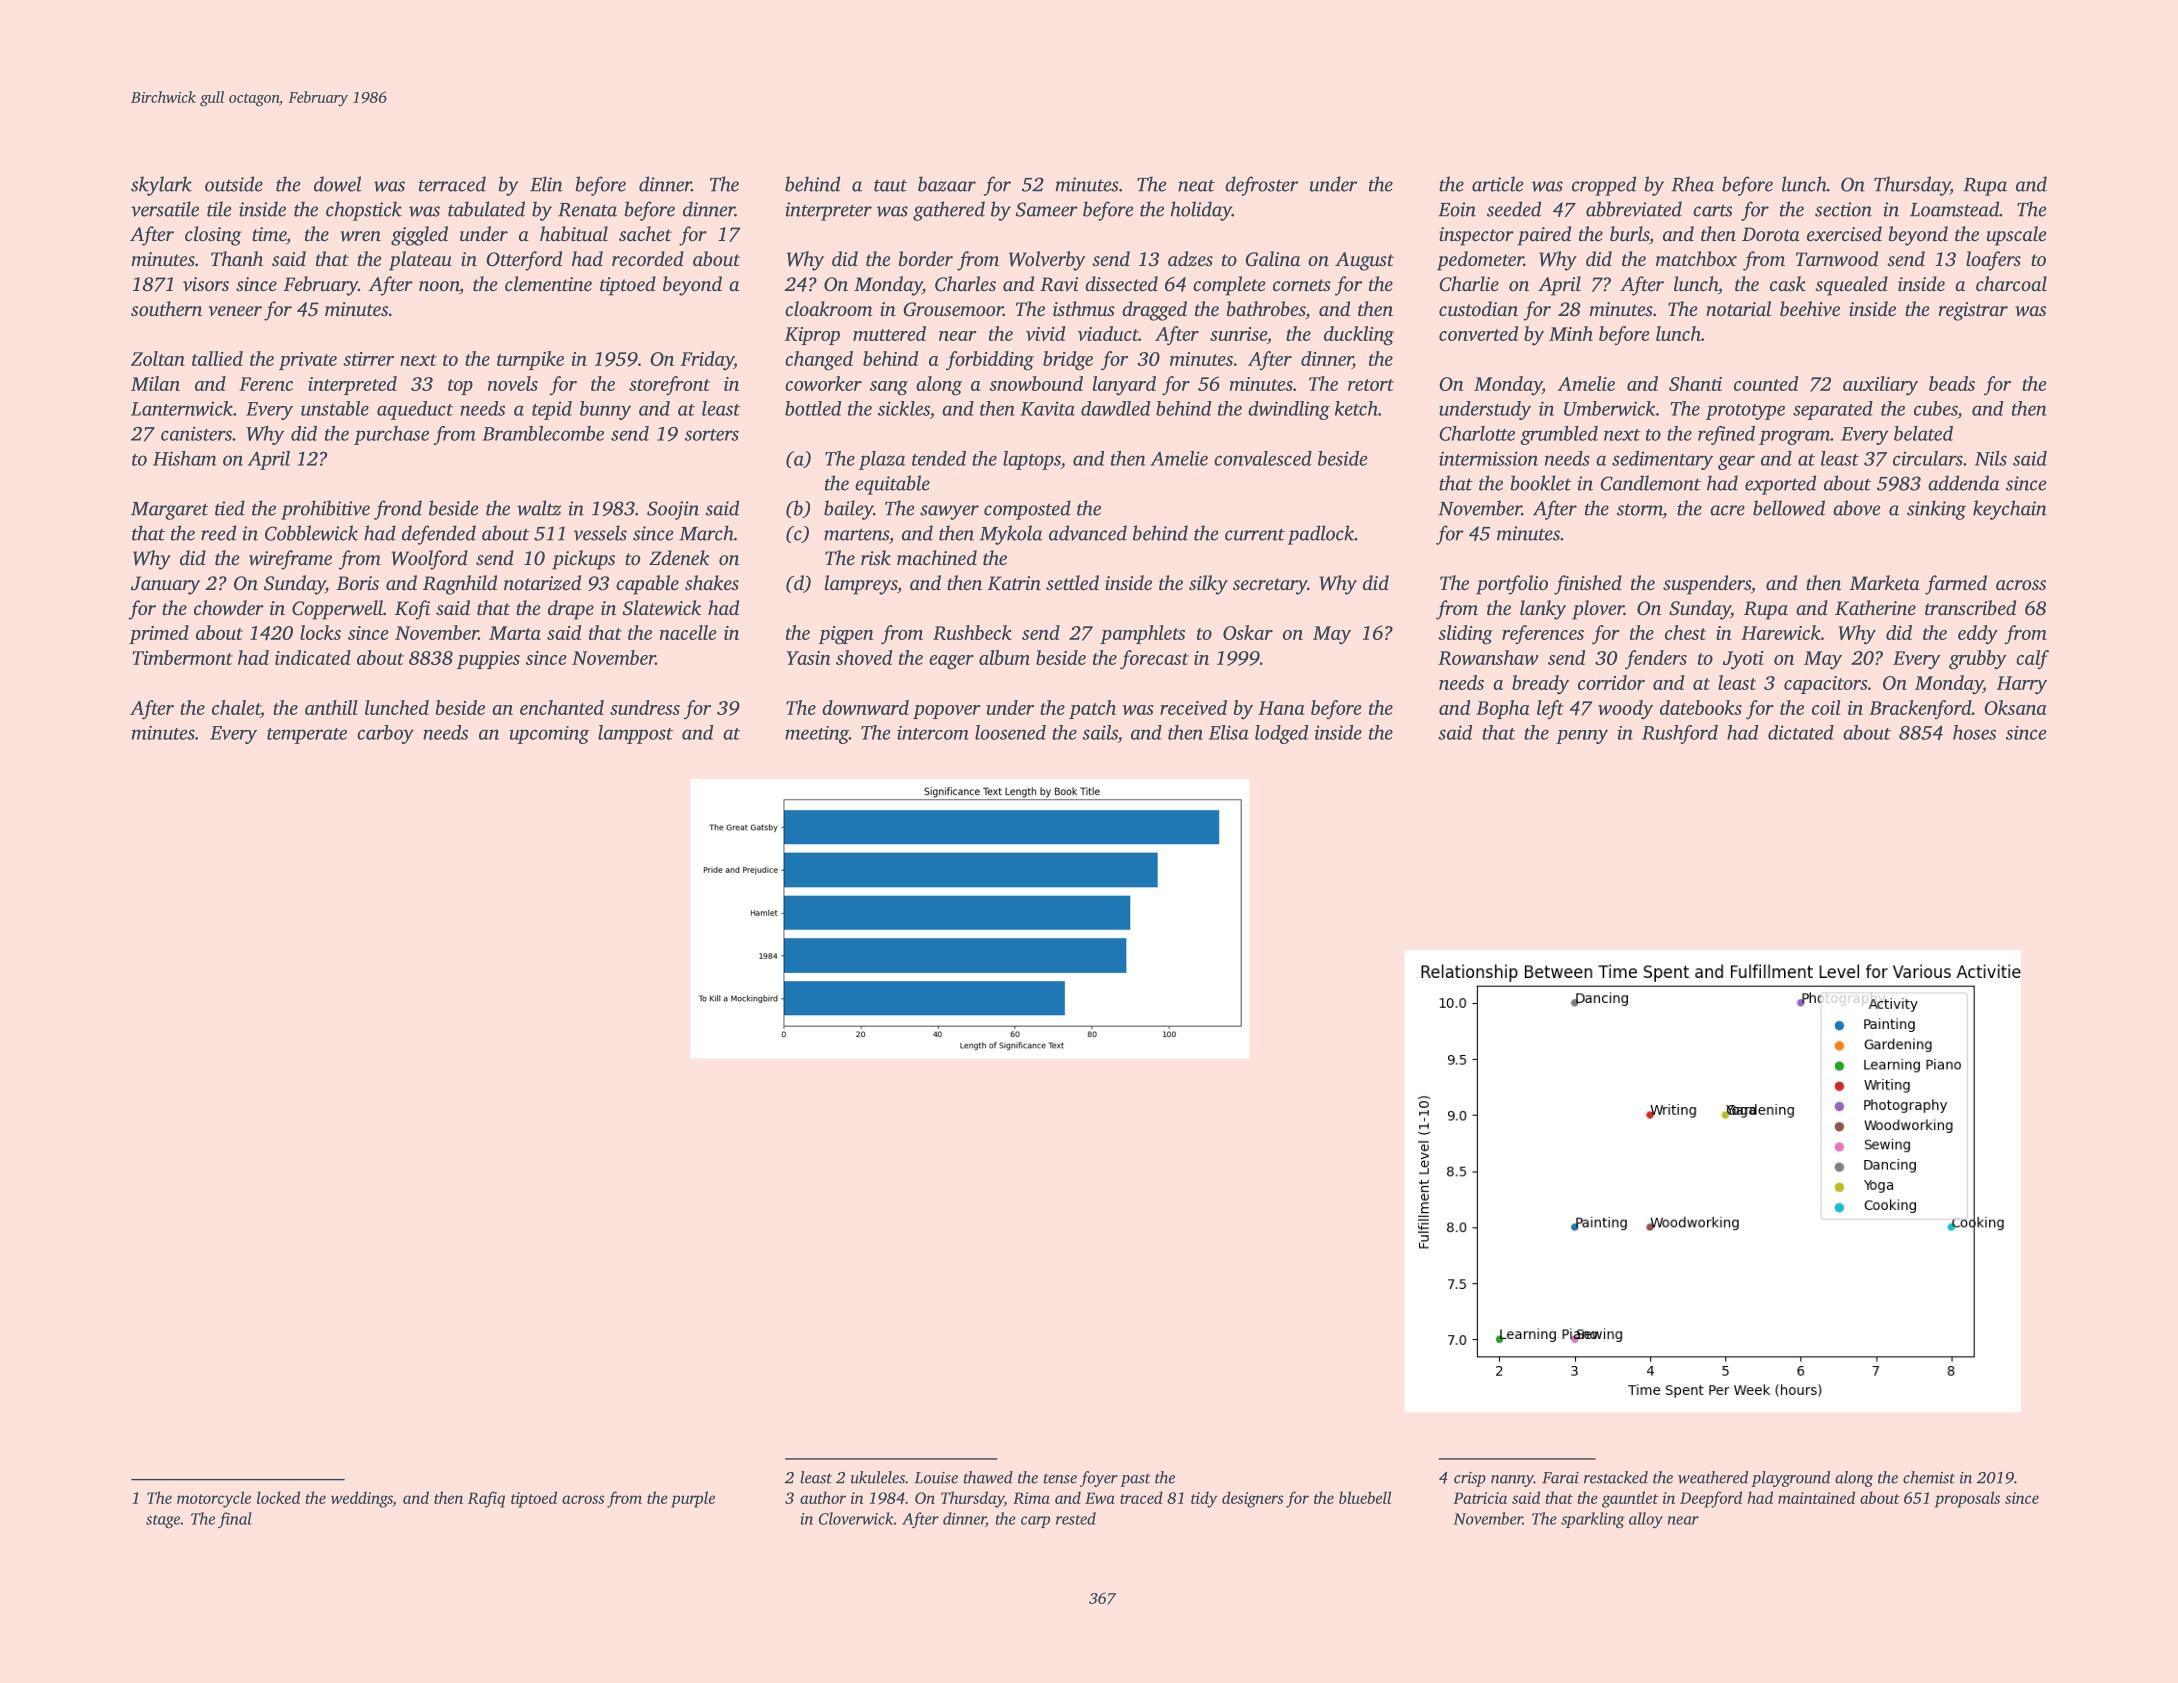  Describe the element at coordinates (693, 1499) in the image. I see `purple` at that location.
